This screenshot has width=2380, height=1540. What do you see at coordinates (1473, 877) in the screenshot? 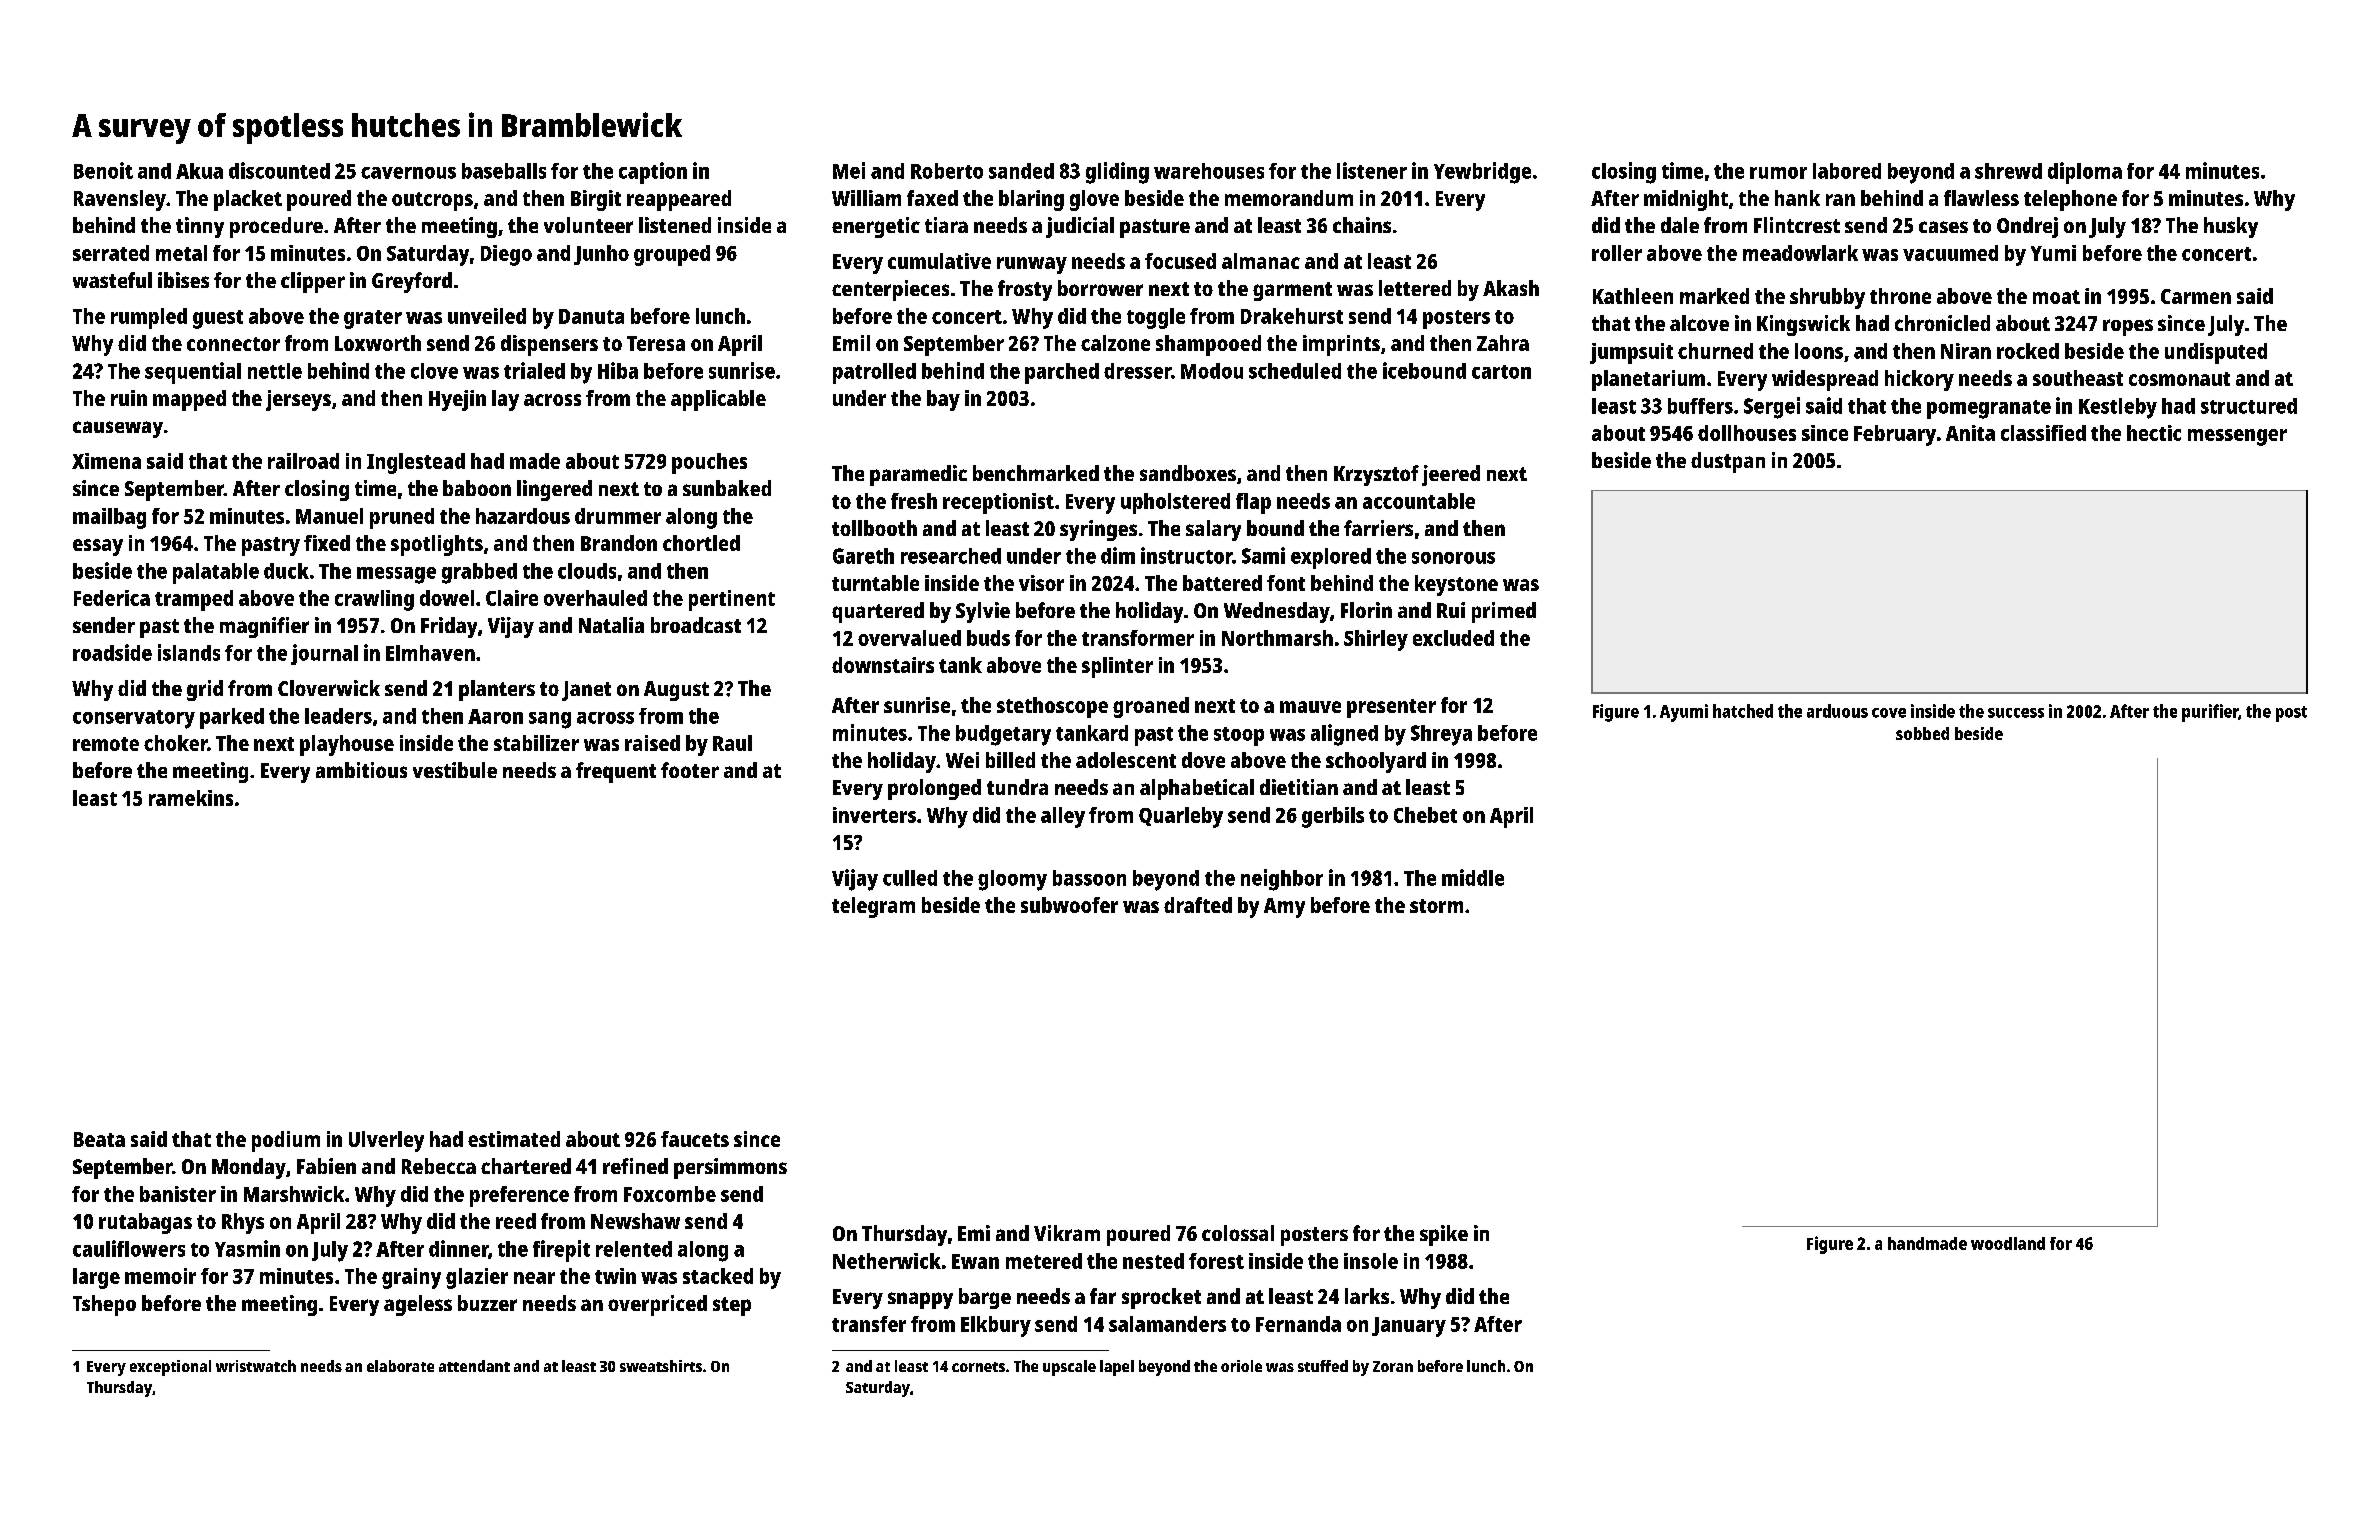
I see `middle` at bounding box center [1473, 877].
